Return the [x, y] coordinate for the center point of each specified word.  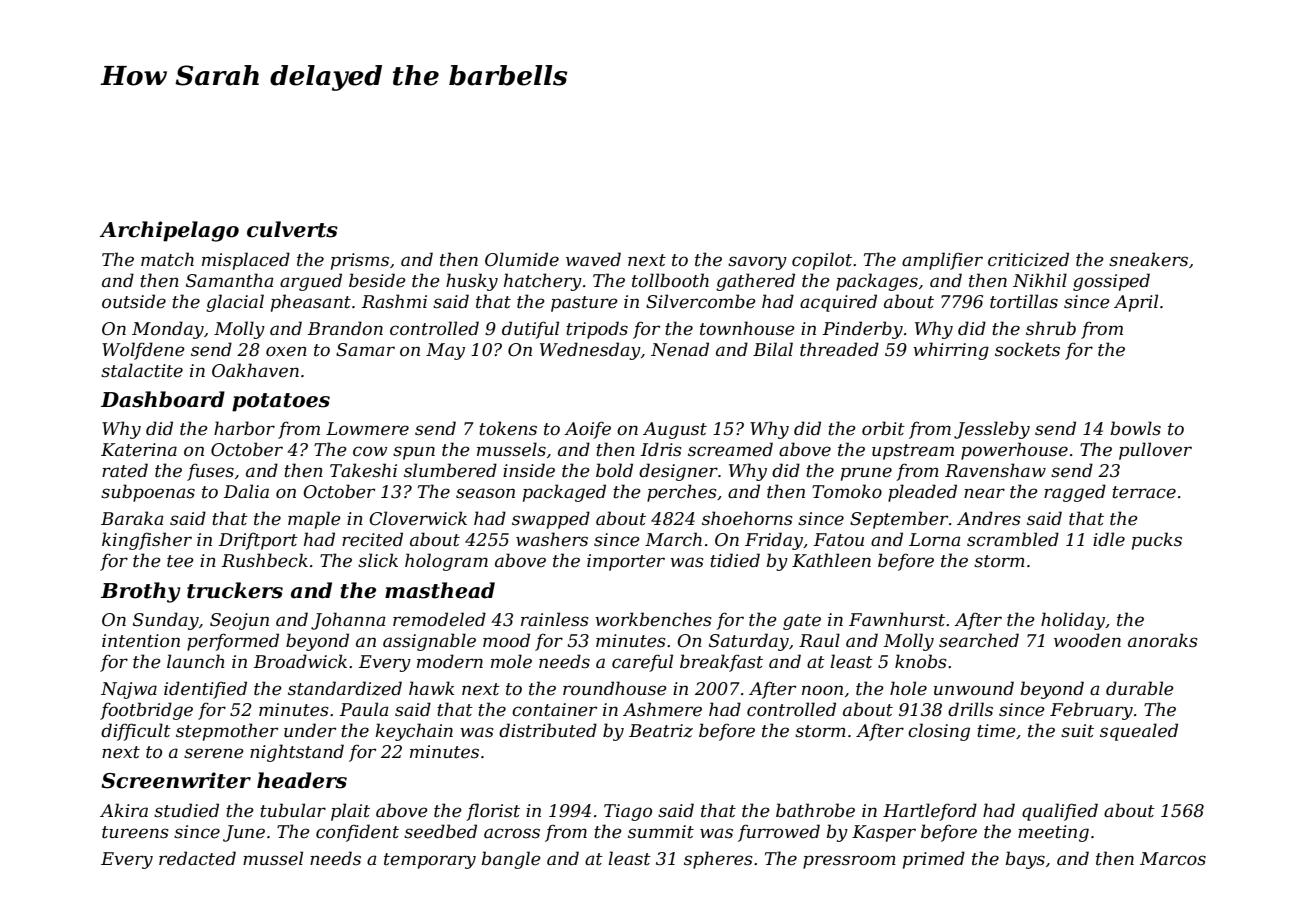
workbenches [653, 619]
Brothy [141, 592]
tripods [597, 330]
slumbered [450, 470]
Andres [989, 518]
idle [1109, 539]
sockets [1027, 349]
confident [357, 833]
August [675, 430]
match [167, 259]
